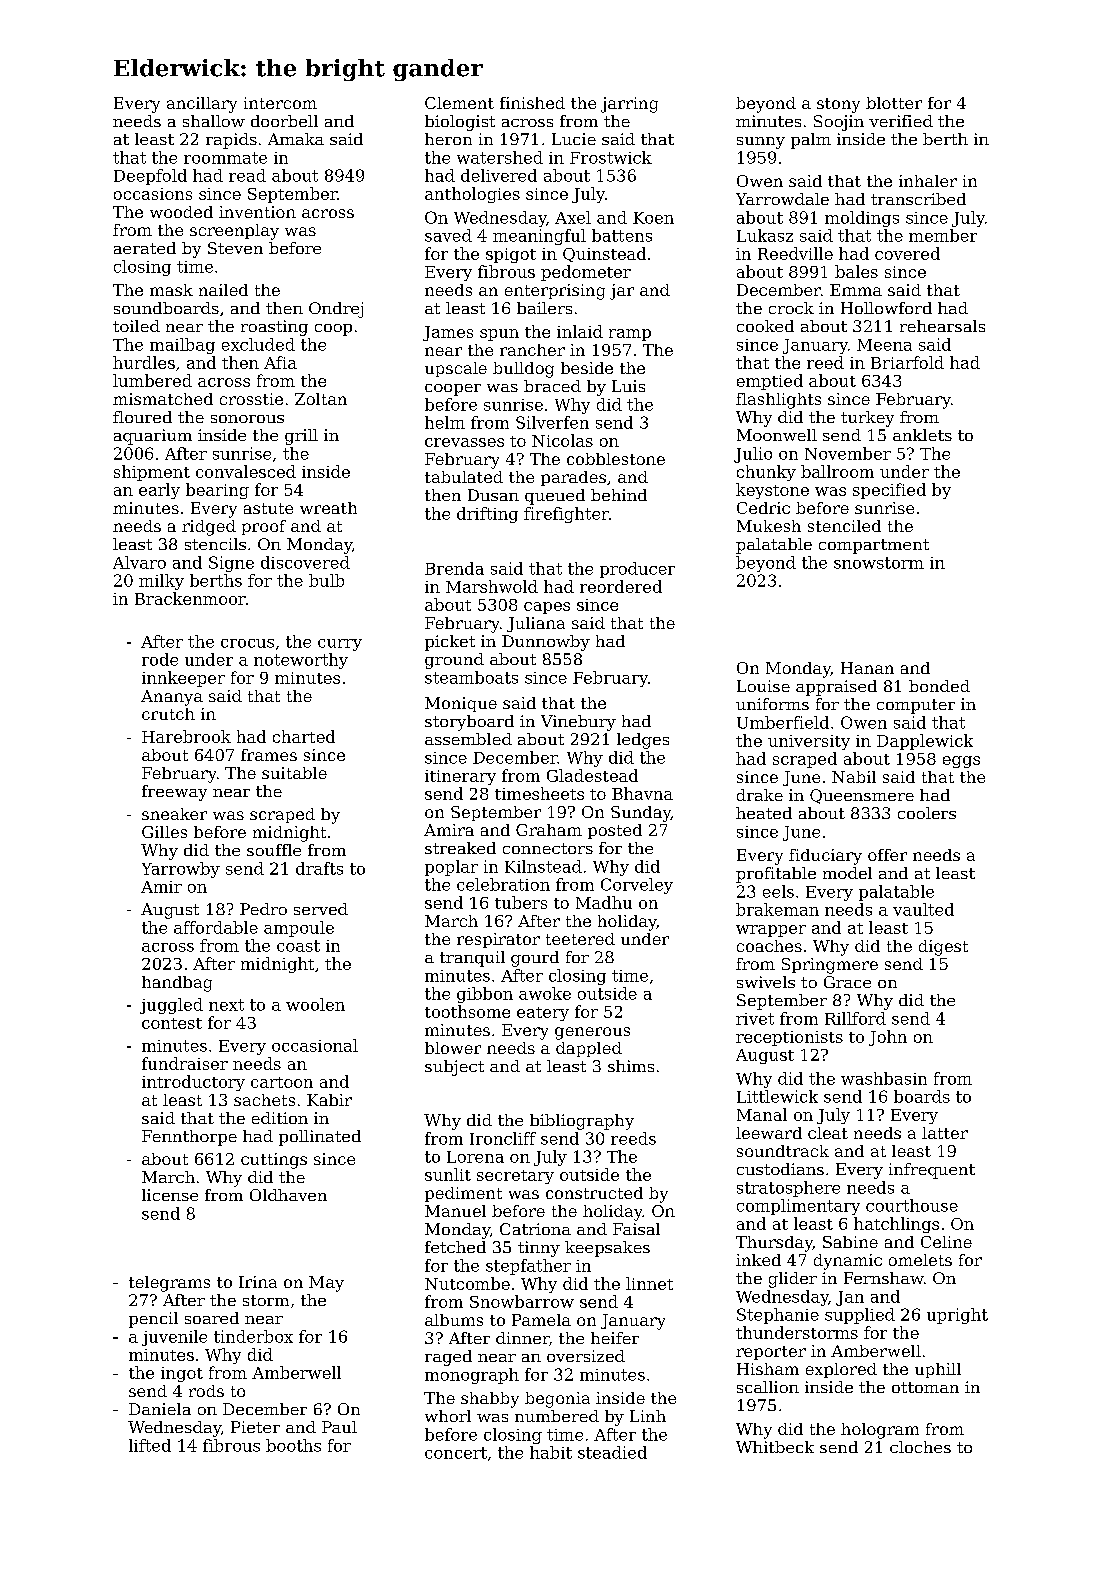 This screenshot has width=1102, height=1596. What do you see at coordinates (459, 103) in the screenshot?
I see `Clement` at bounding box center [459, 103].
